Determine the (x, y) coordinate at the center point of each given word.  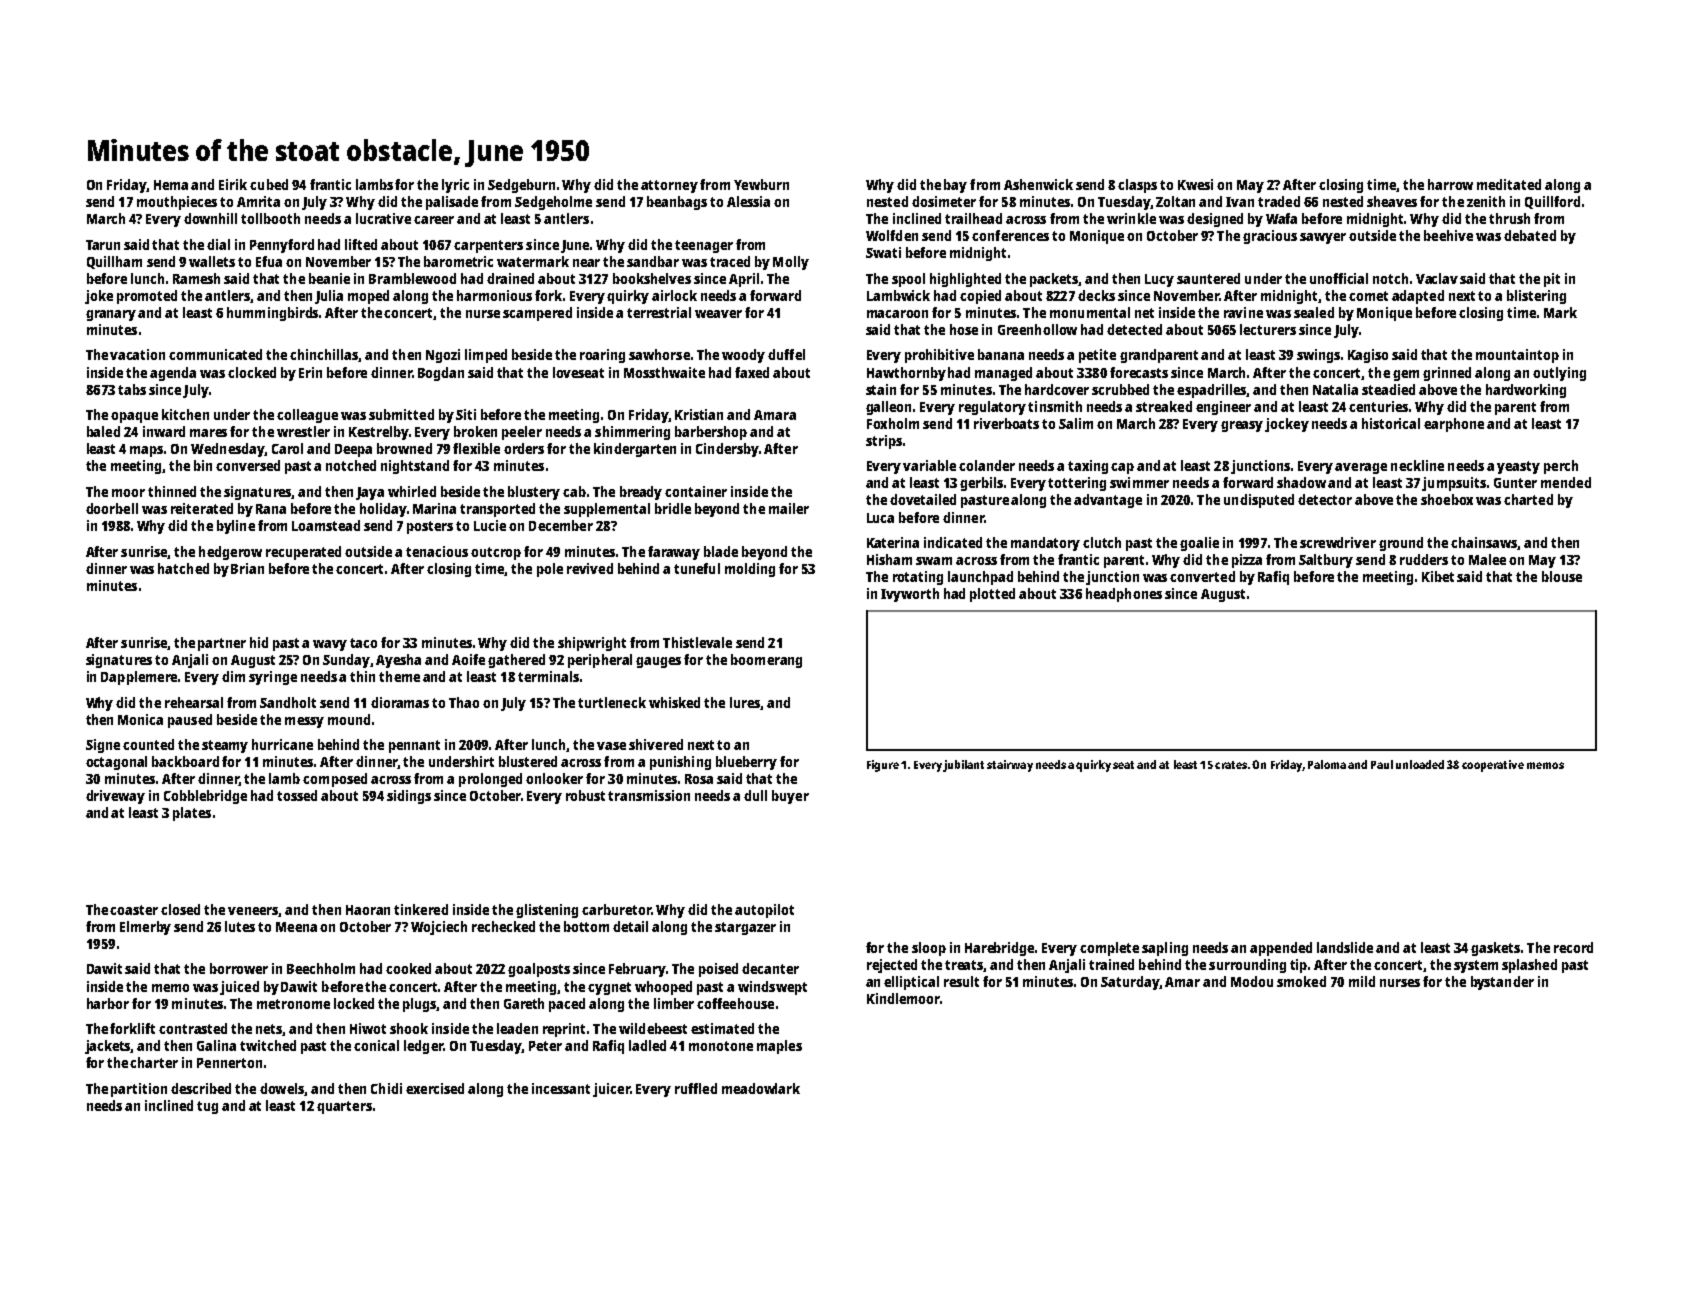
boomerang (766, 661)
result (961, 981)
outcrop (496, 553)
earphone (1454, 425)
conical (376, 1045)
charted (1528, 499)
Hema (171, 185)
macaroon (897, 314)
